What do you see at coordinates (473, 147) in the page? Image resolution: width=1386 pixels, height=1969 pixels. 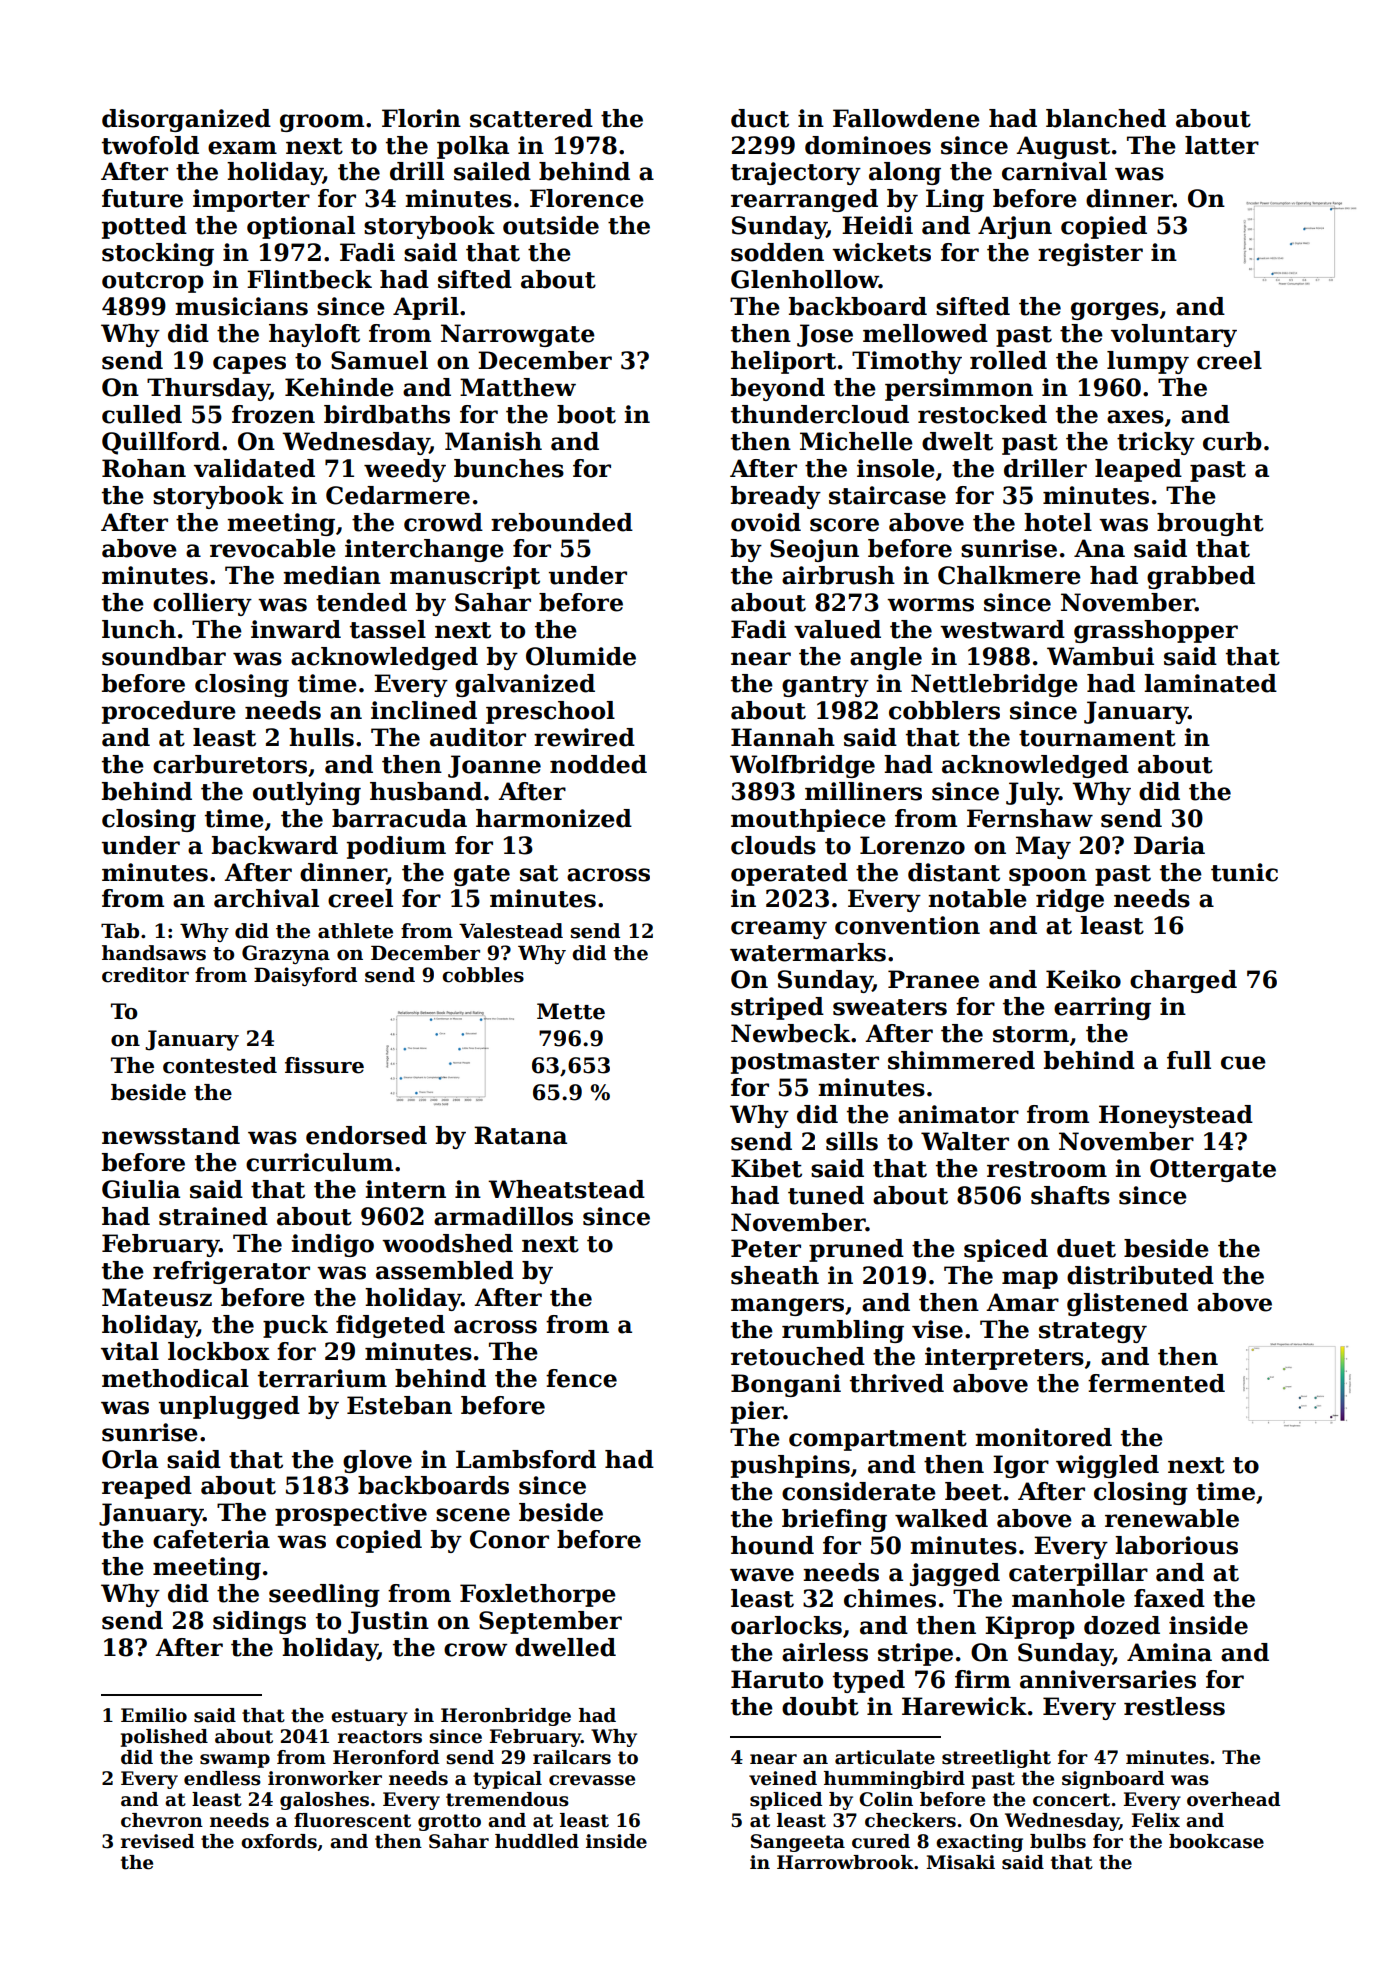 I see `polka` at bounding box center [473, 147].
